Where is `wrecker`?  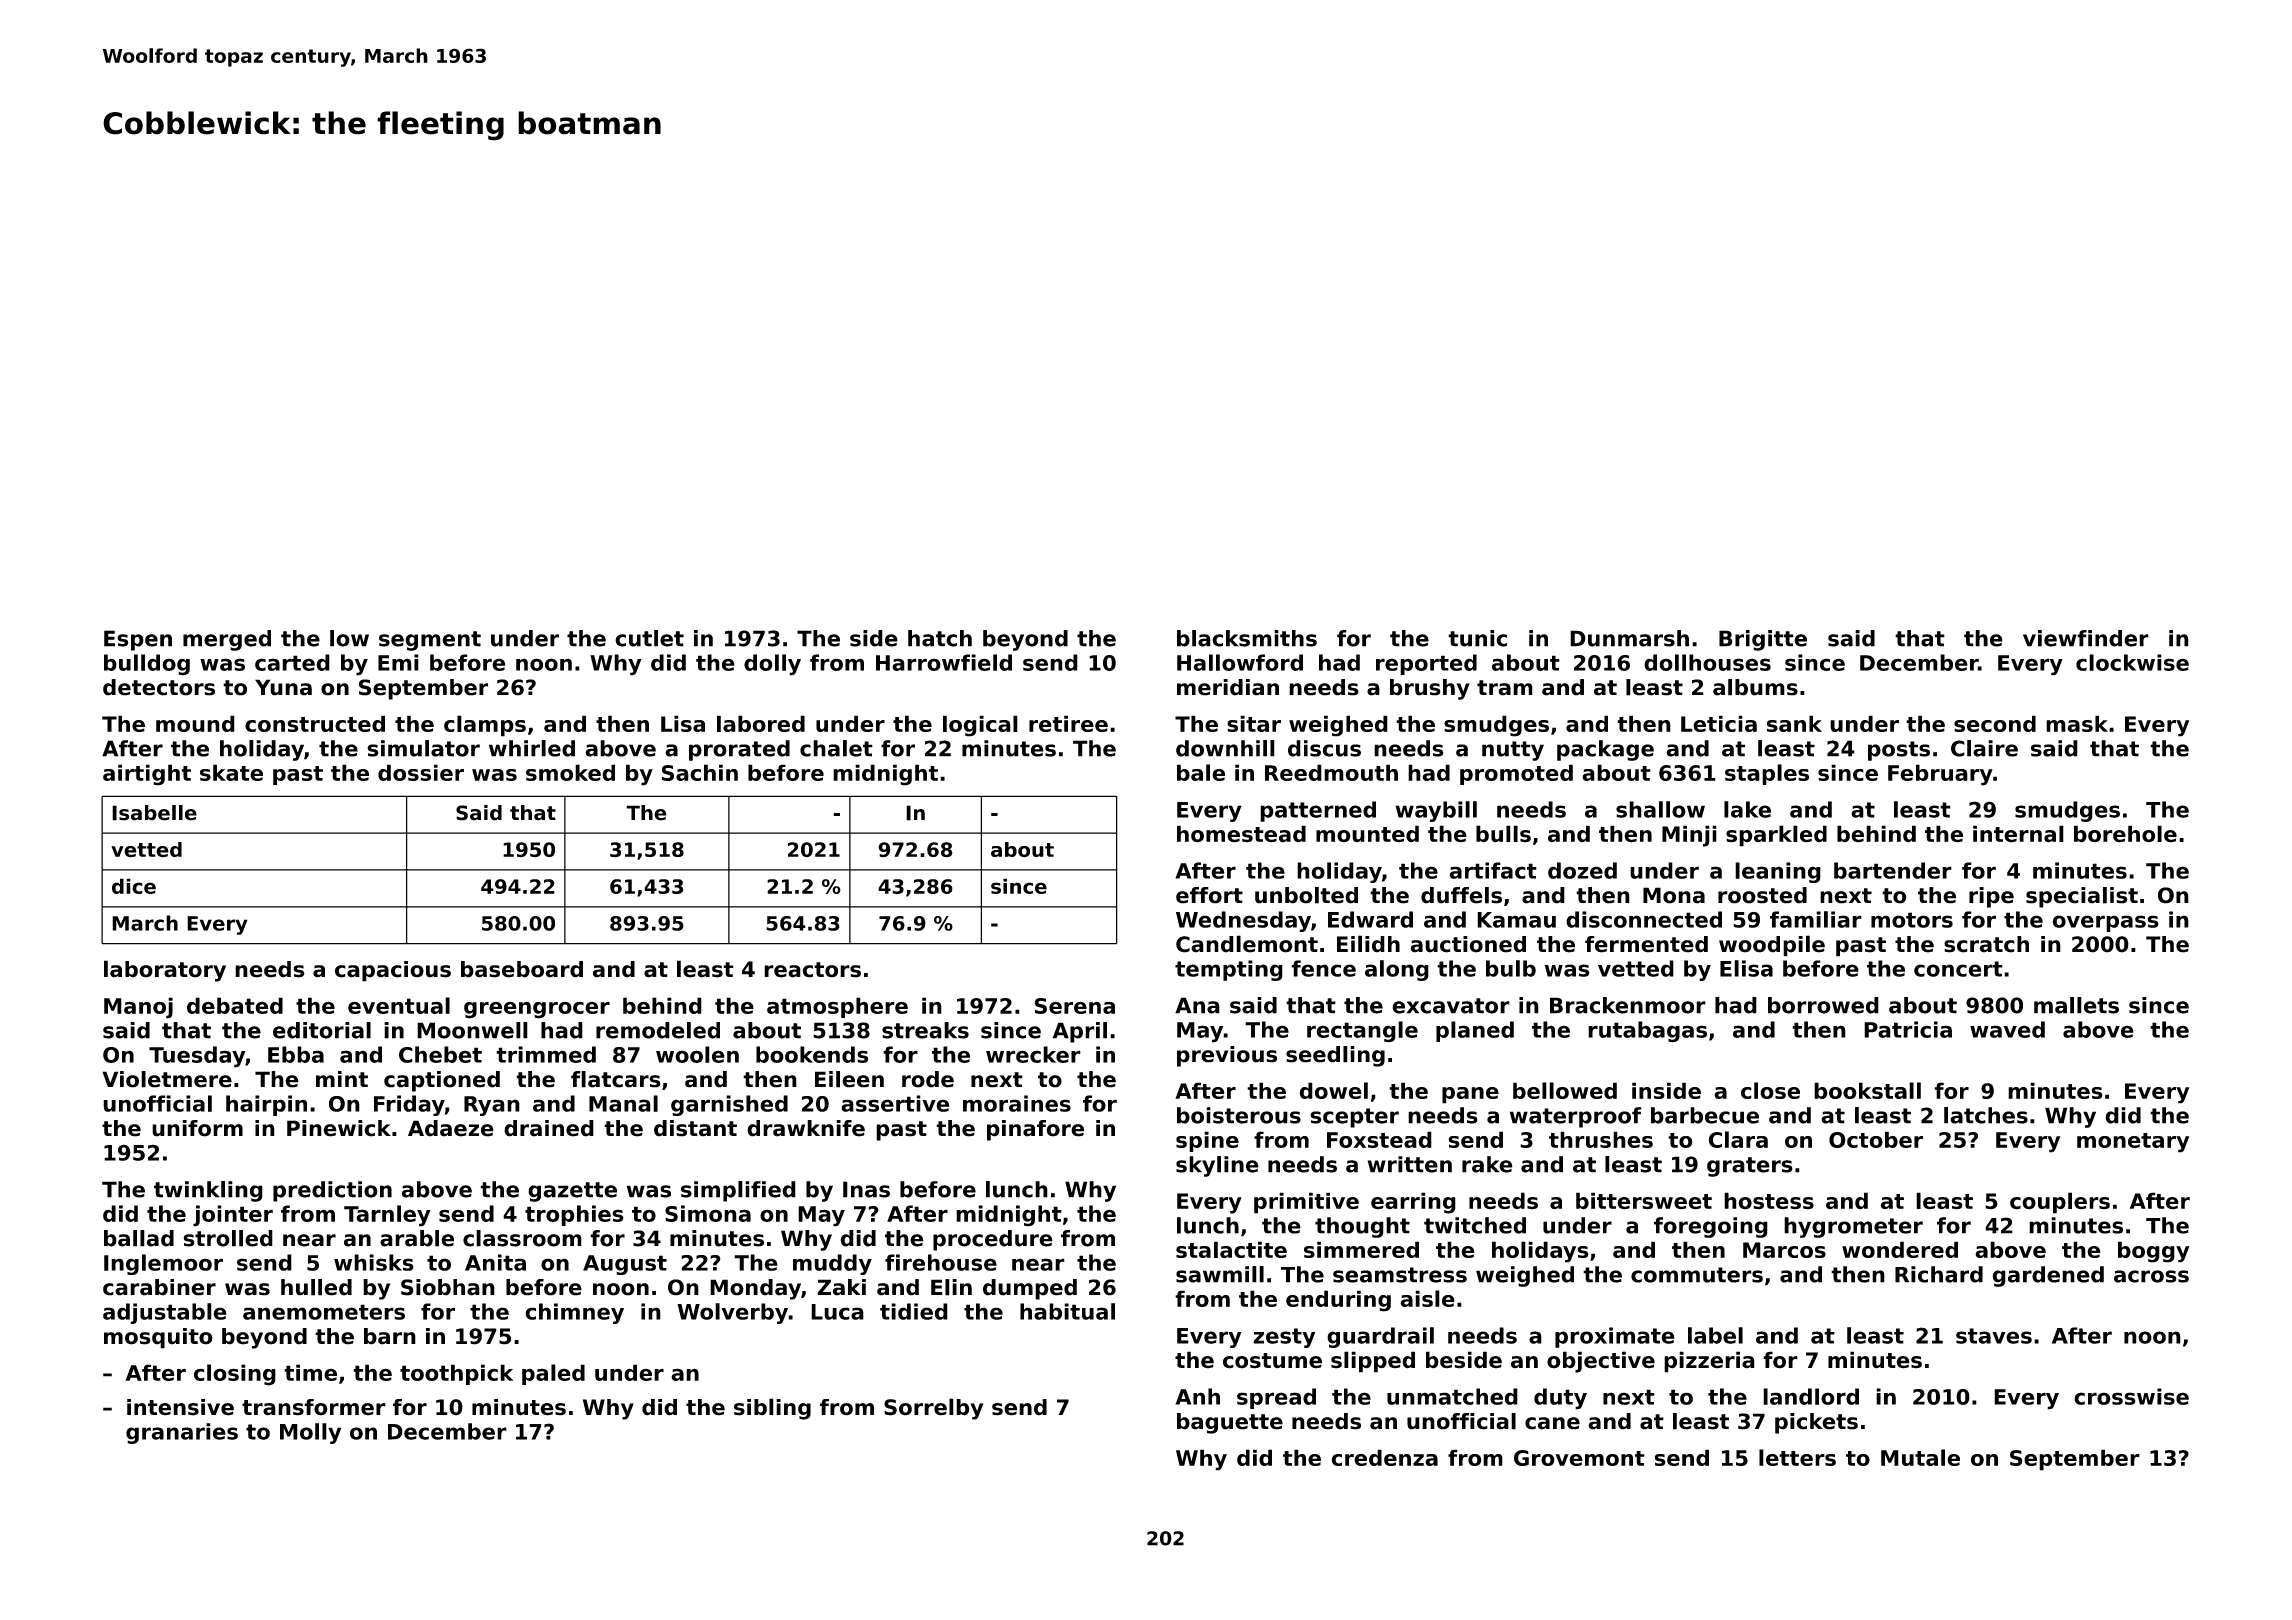
wrecker is located at coordinates (1033, 1054).
